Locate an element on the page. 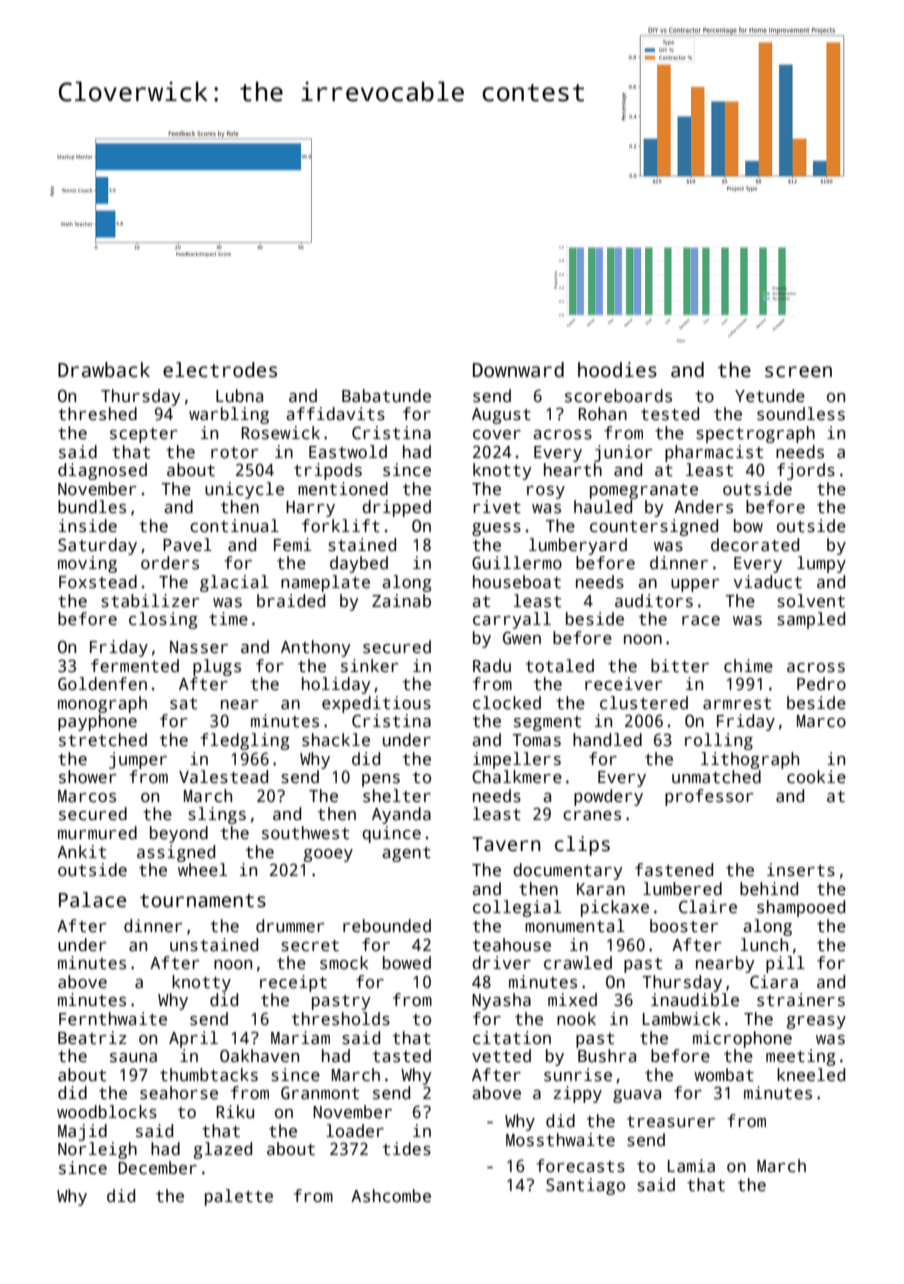 The width and height of the page is (904, 1284). moving is located at coordinates (87, 564).
